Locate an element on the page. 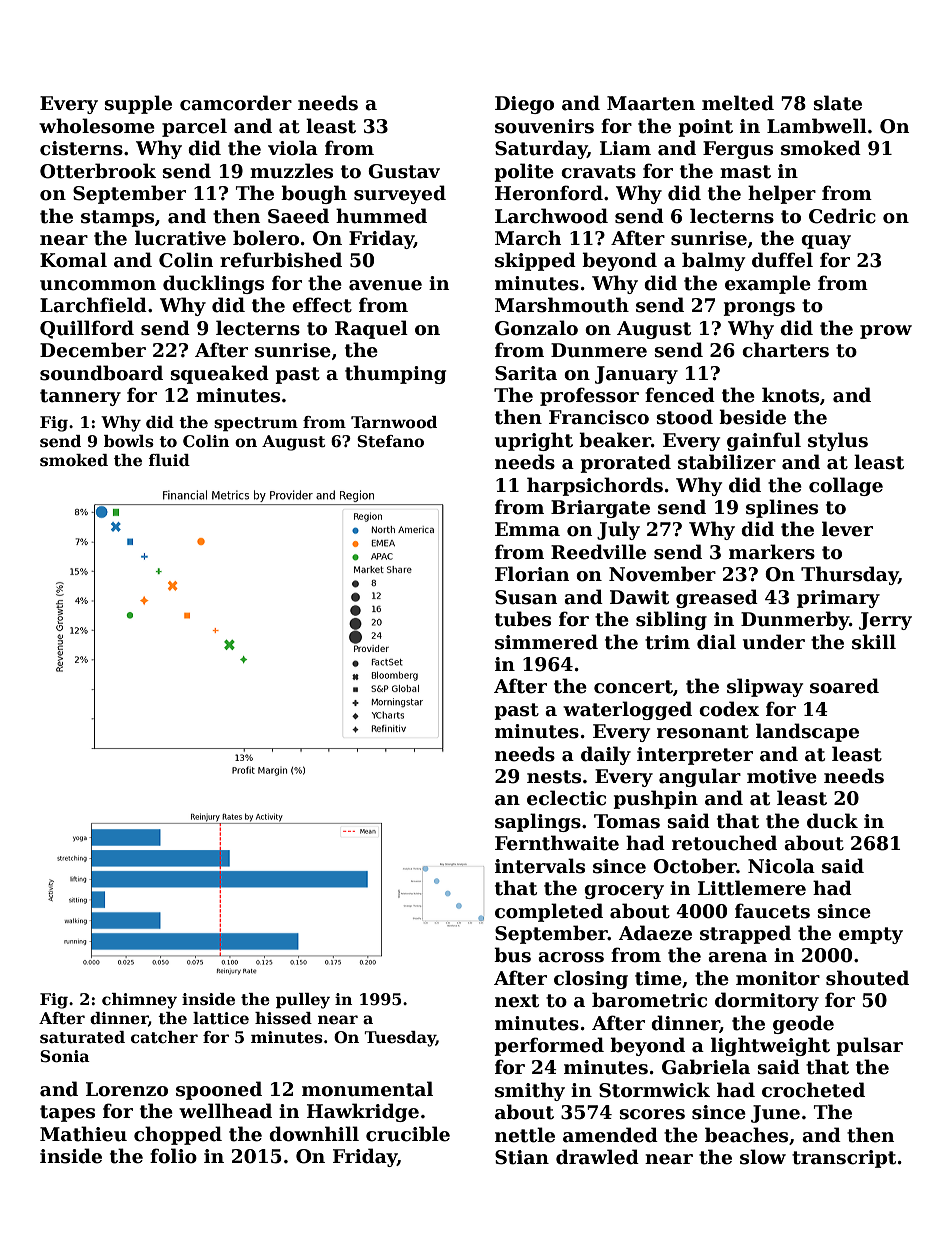 This document has width=952, height=1233. Stian is located at coordinates (522, 1157).
